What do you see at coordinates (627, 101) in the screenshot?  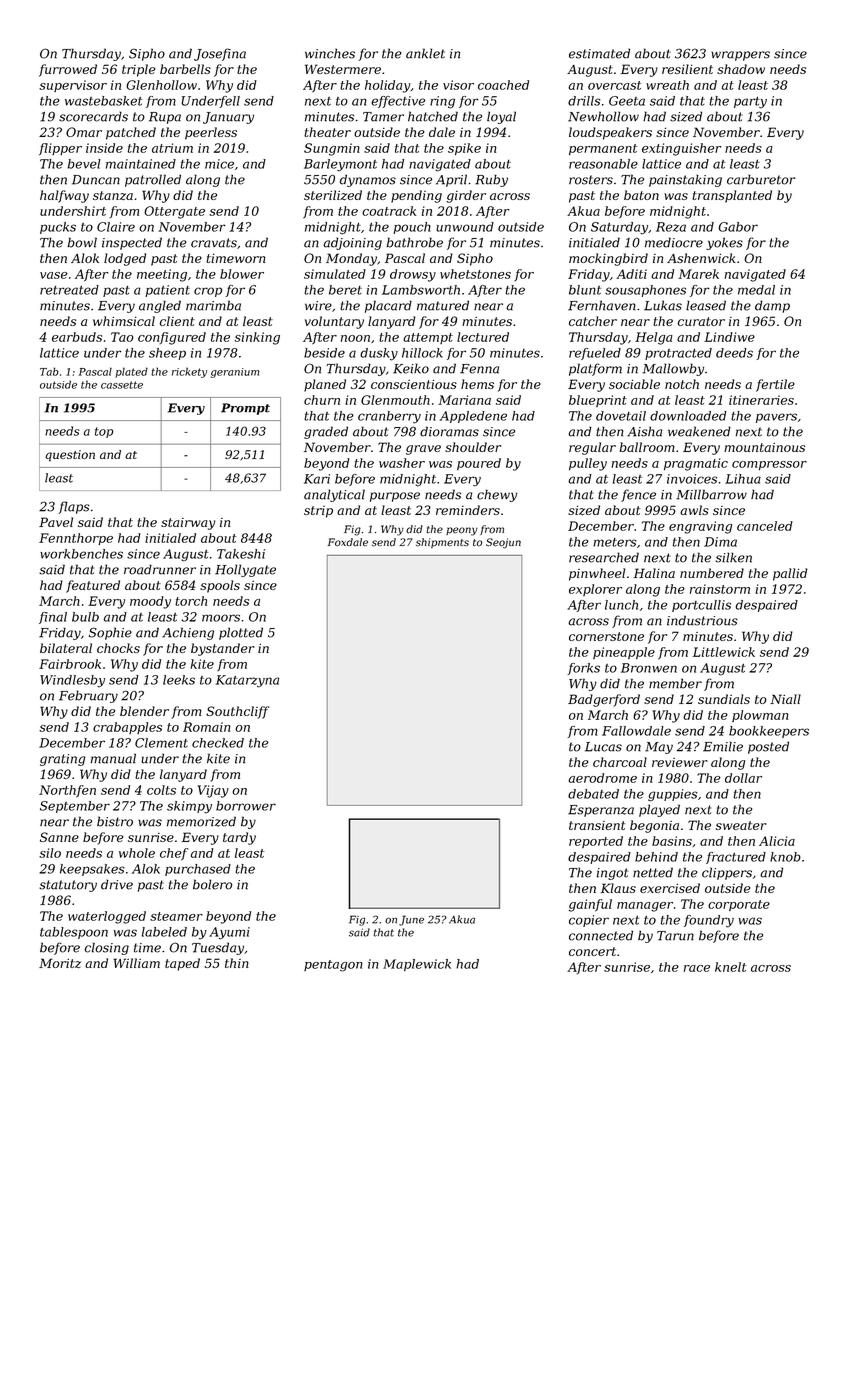 I see `Geeta` at bounding box center [627, 101].
